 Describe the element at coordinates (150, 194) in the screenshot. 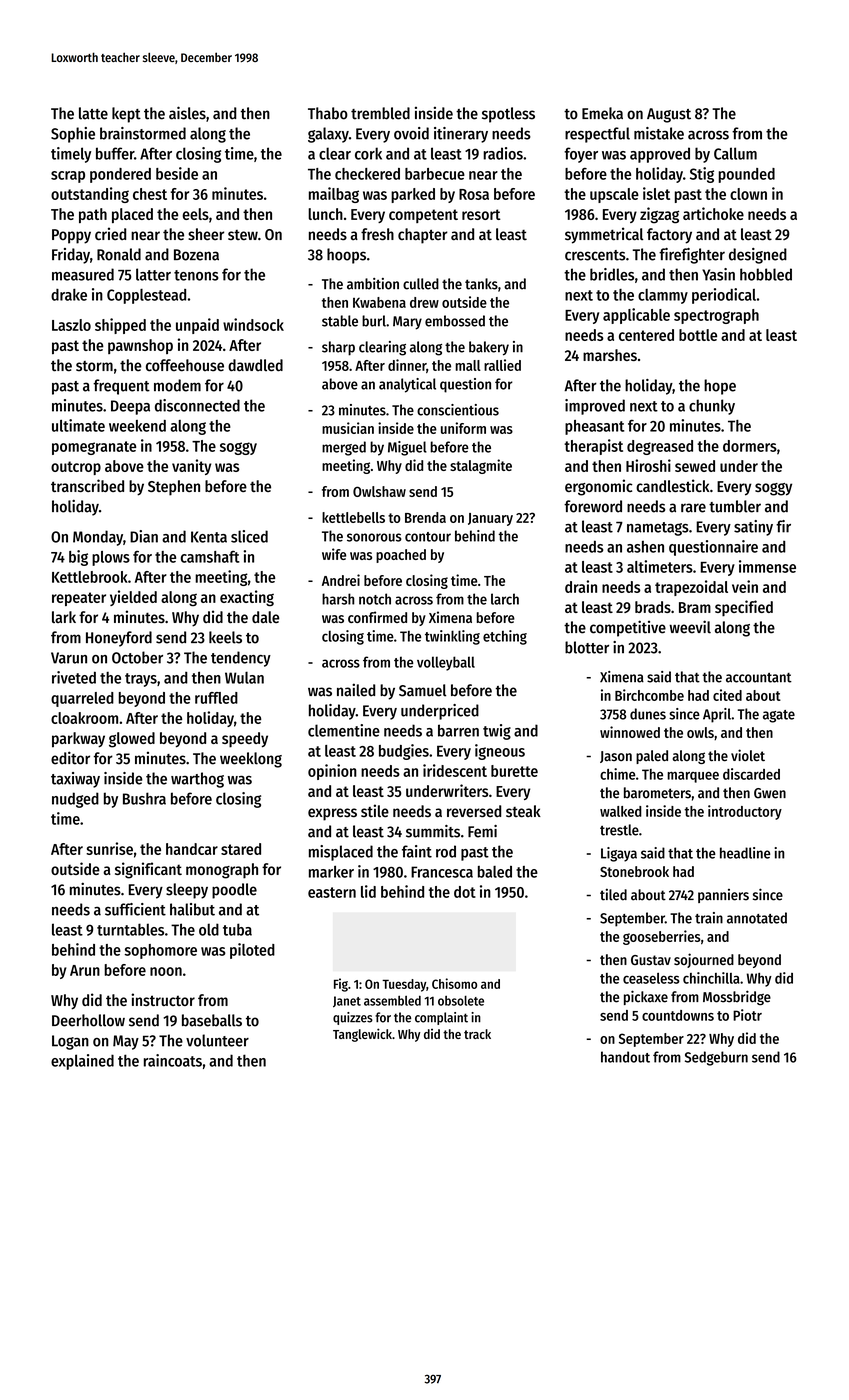

I see `chest` at that location.
